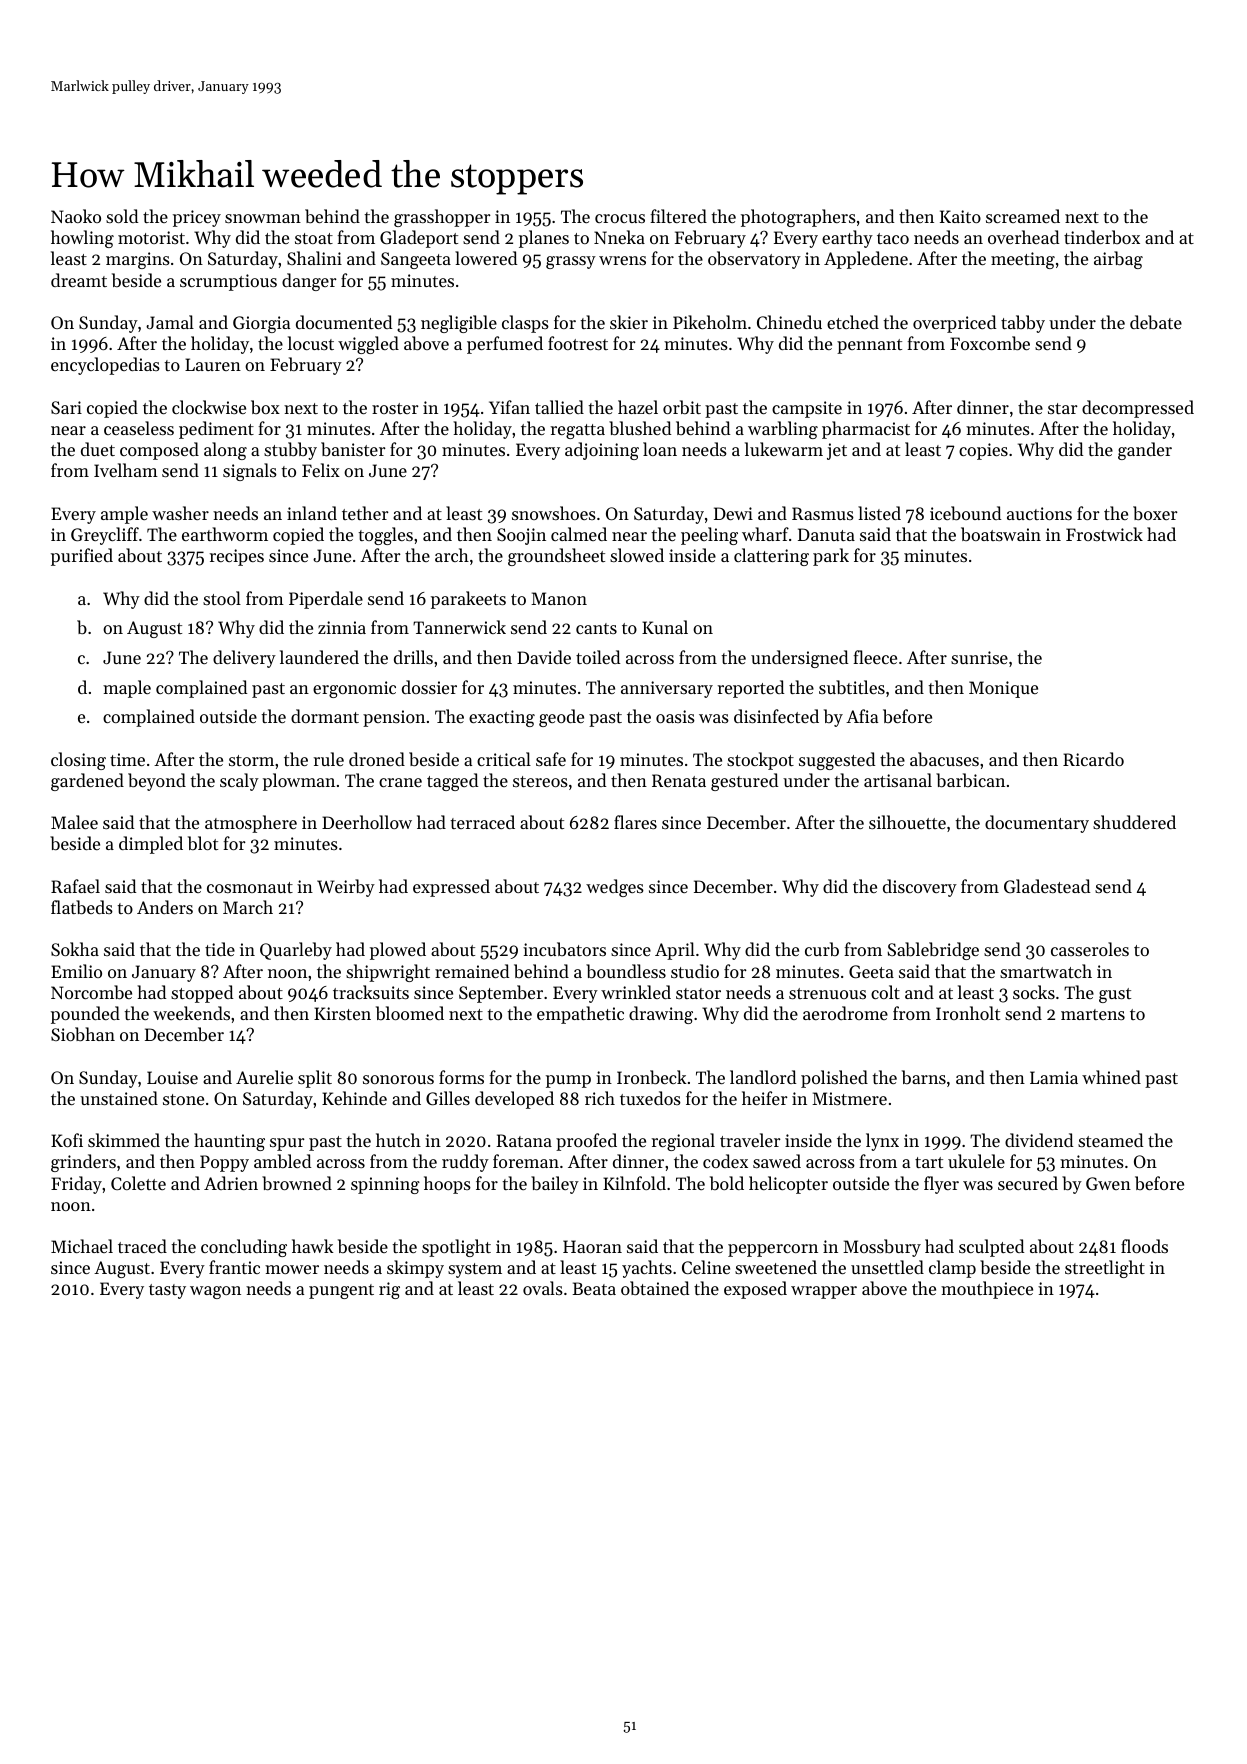 The width and height of the screenshot is (1247, 1764). I want to click on floods, so click(1144, 1246).
